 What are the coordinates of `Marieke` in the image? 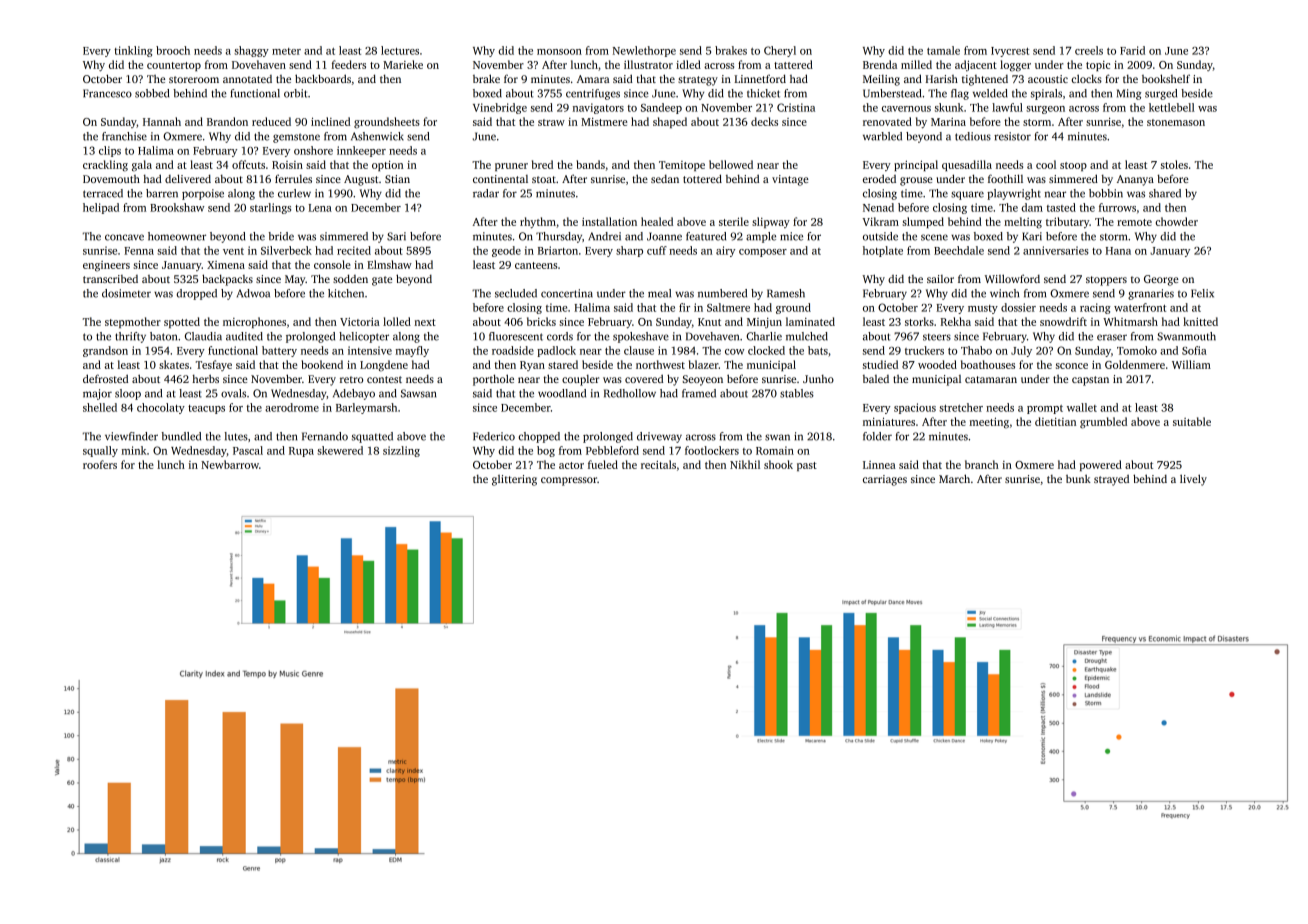 It's located at (403, 64).
